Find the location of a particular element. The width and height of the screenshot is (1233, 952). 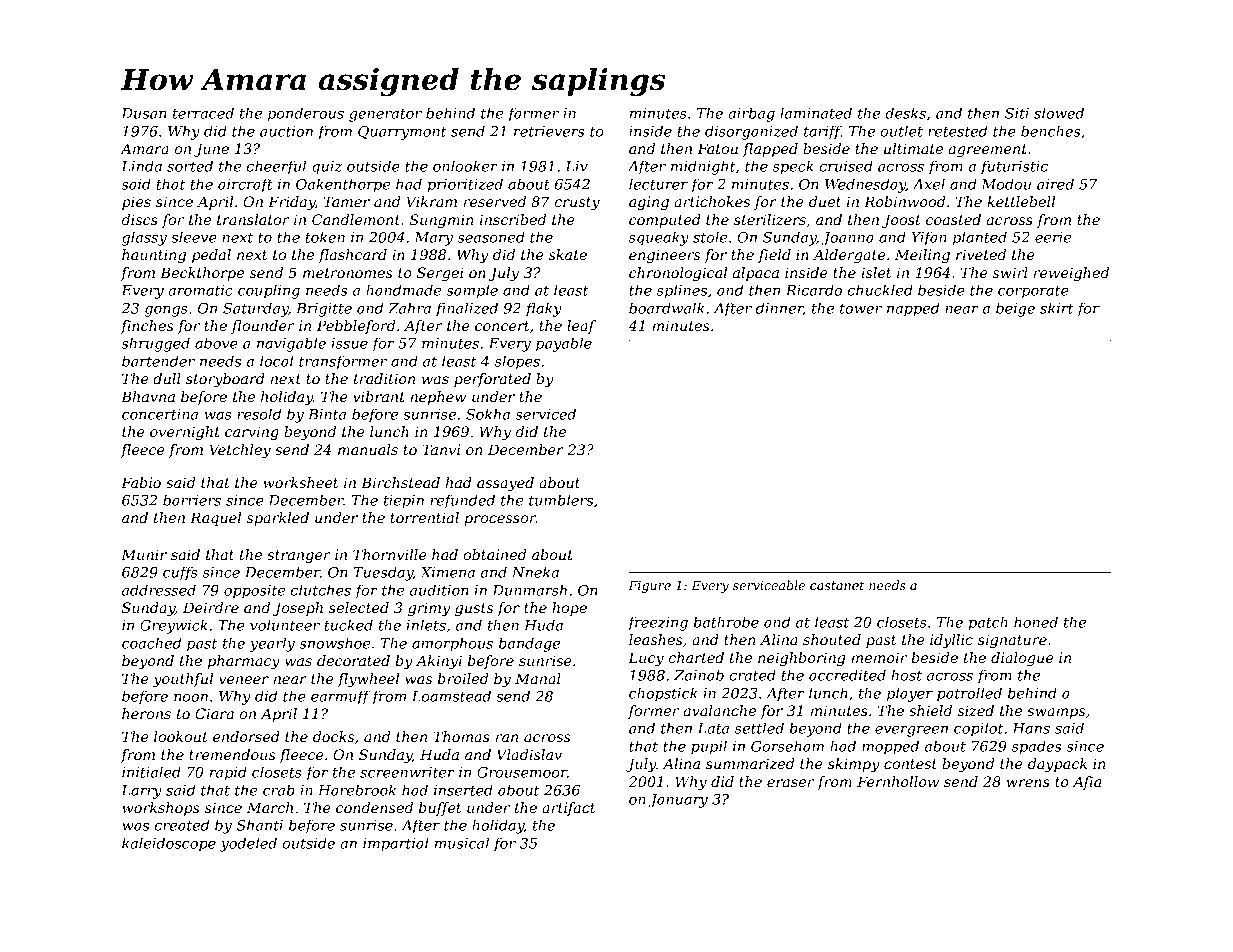

serviced is located at coordinates (546, 414).
